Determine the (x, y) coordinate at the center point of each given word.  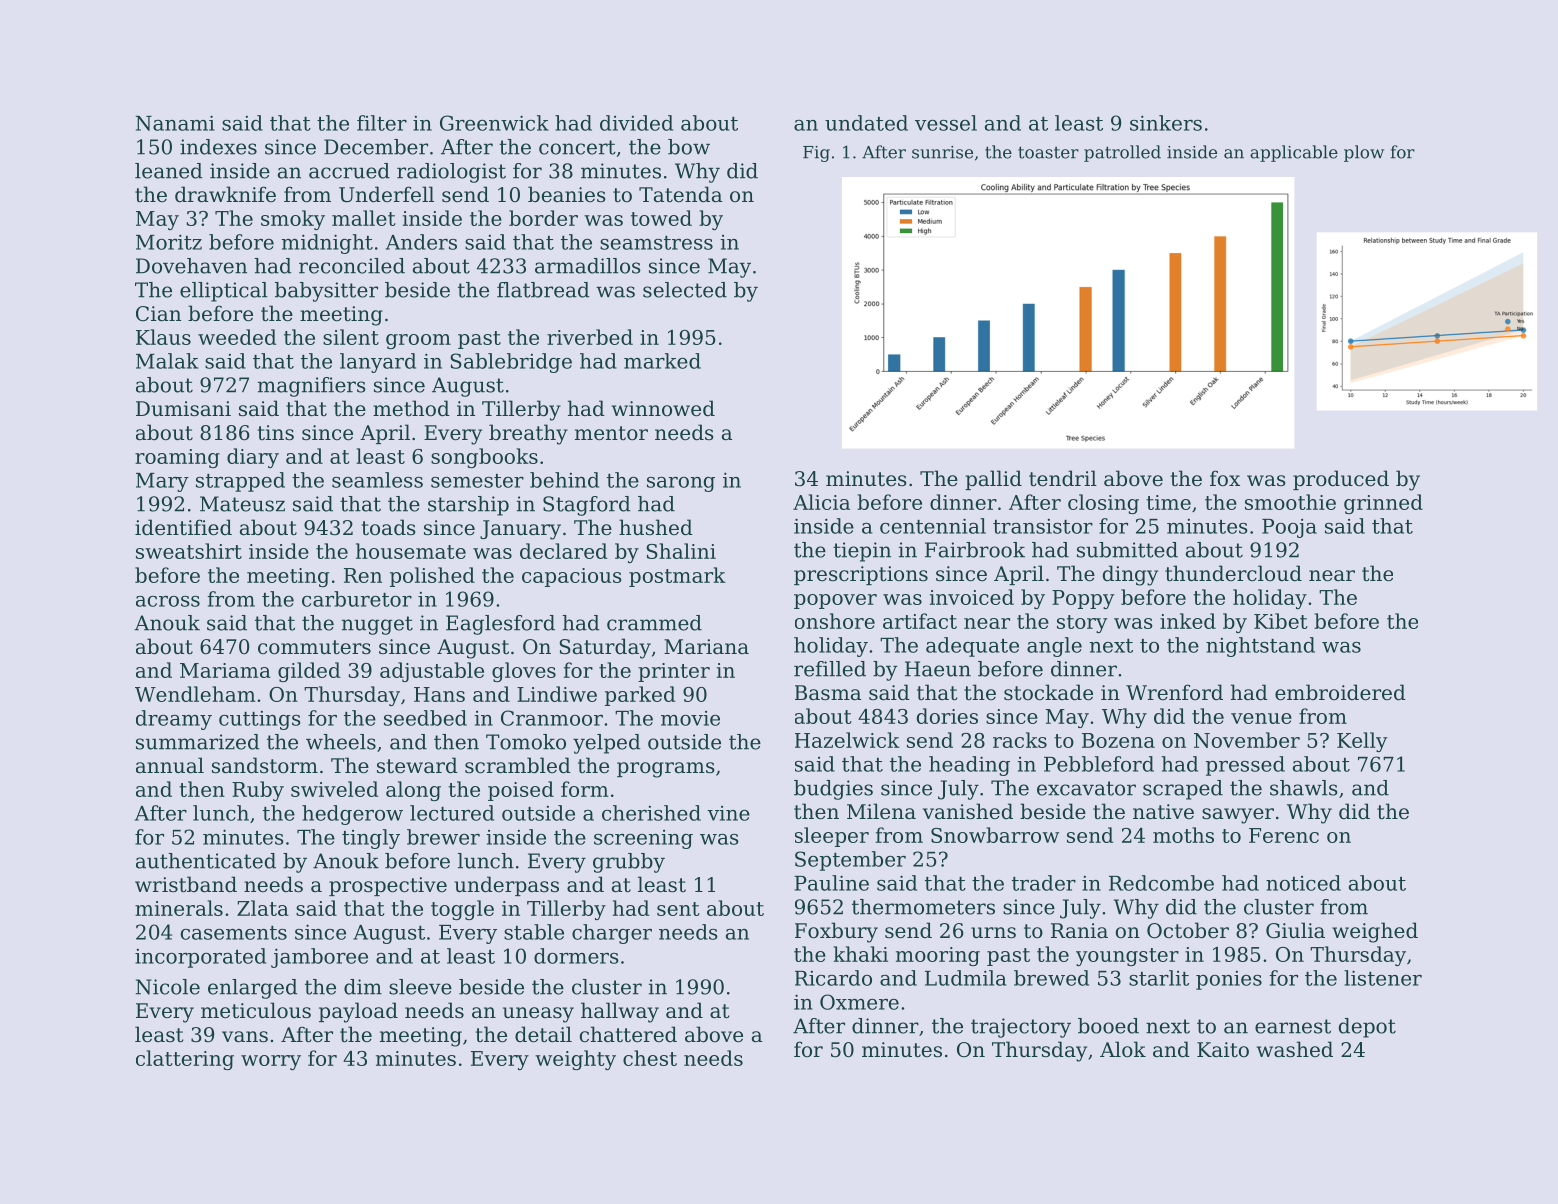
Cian (158, 314)
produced (1341, 480)
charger (612, 934)
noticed (1303, 883)
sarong (681, 484)
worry (271, 1062)
